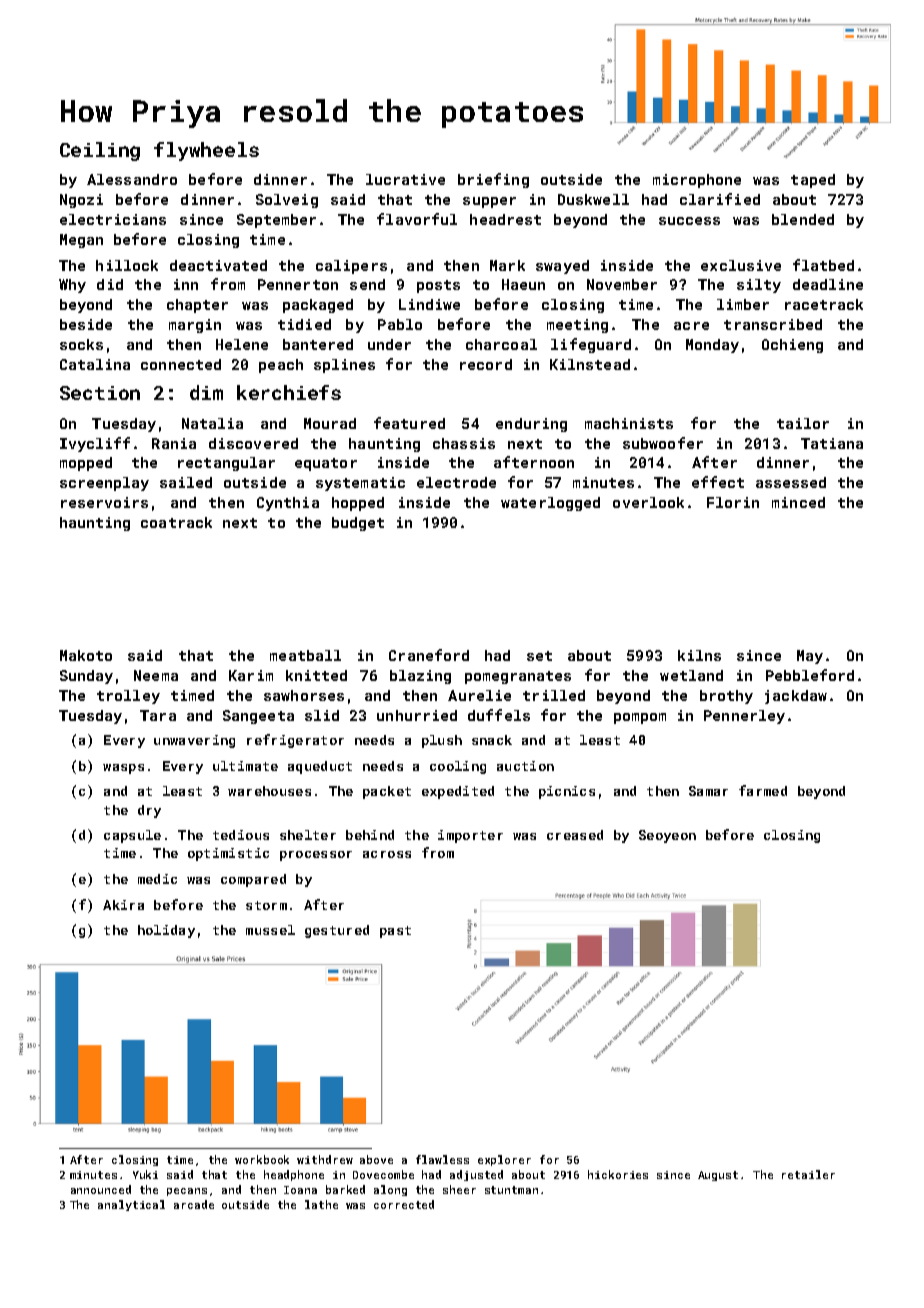 This screenshot has width=924, height=1308. What do you see at coordinates (370, 835) in the screenshot?
I see `behind` at bounding box center [370, 835].
